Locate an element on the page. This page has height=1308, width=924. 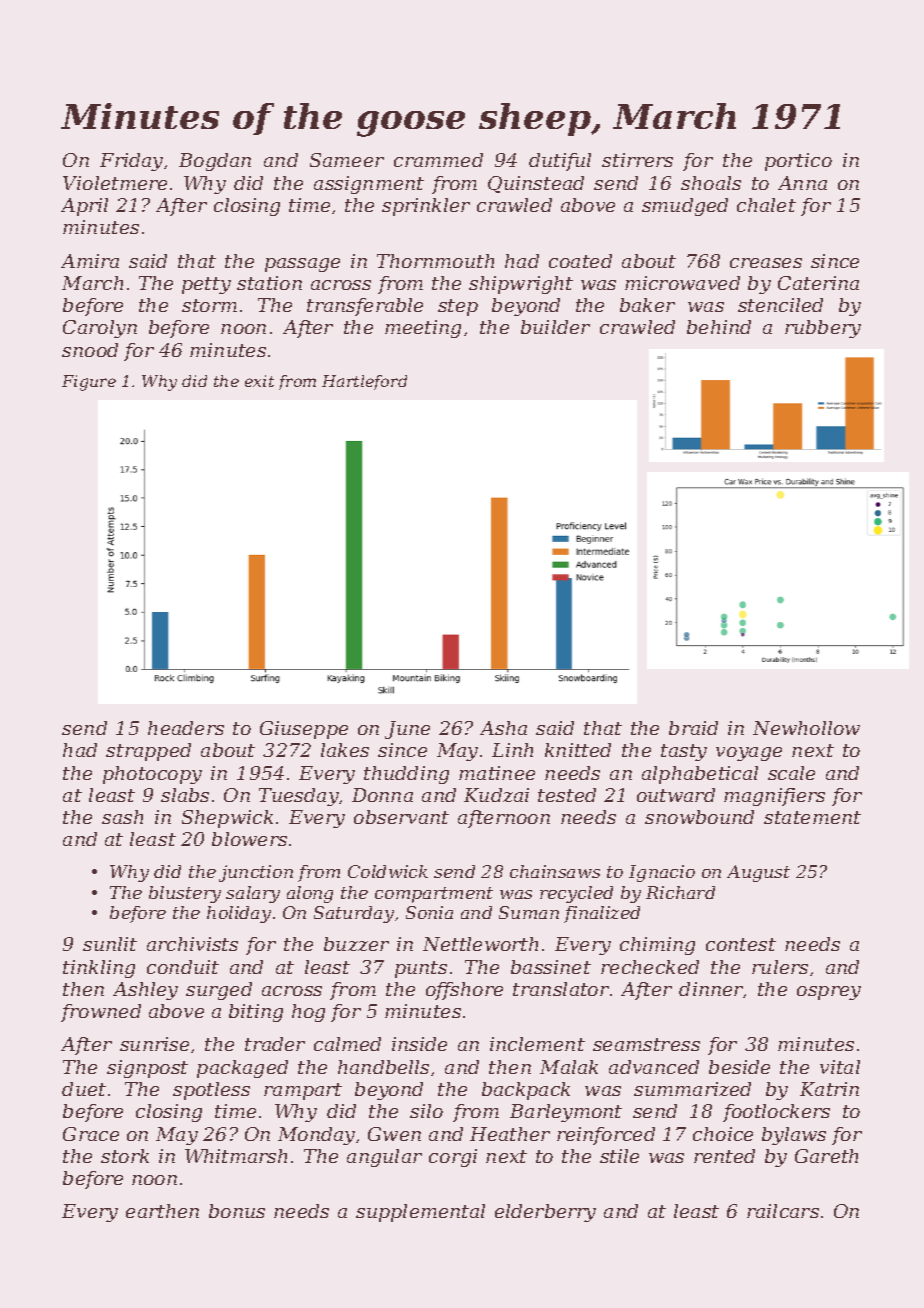
rampart is located at coordinates (303, 1091).
